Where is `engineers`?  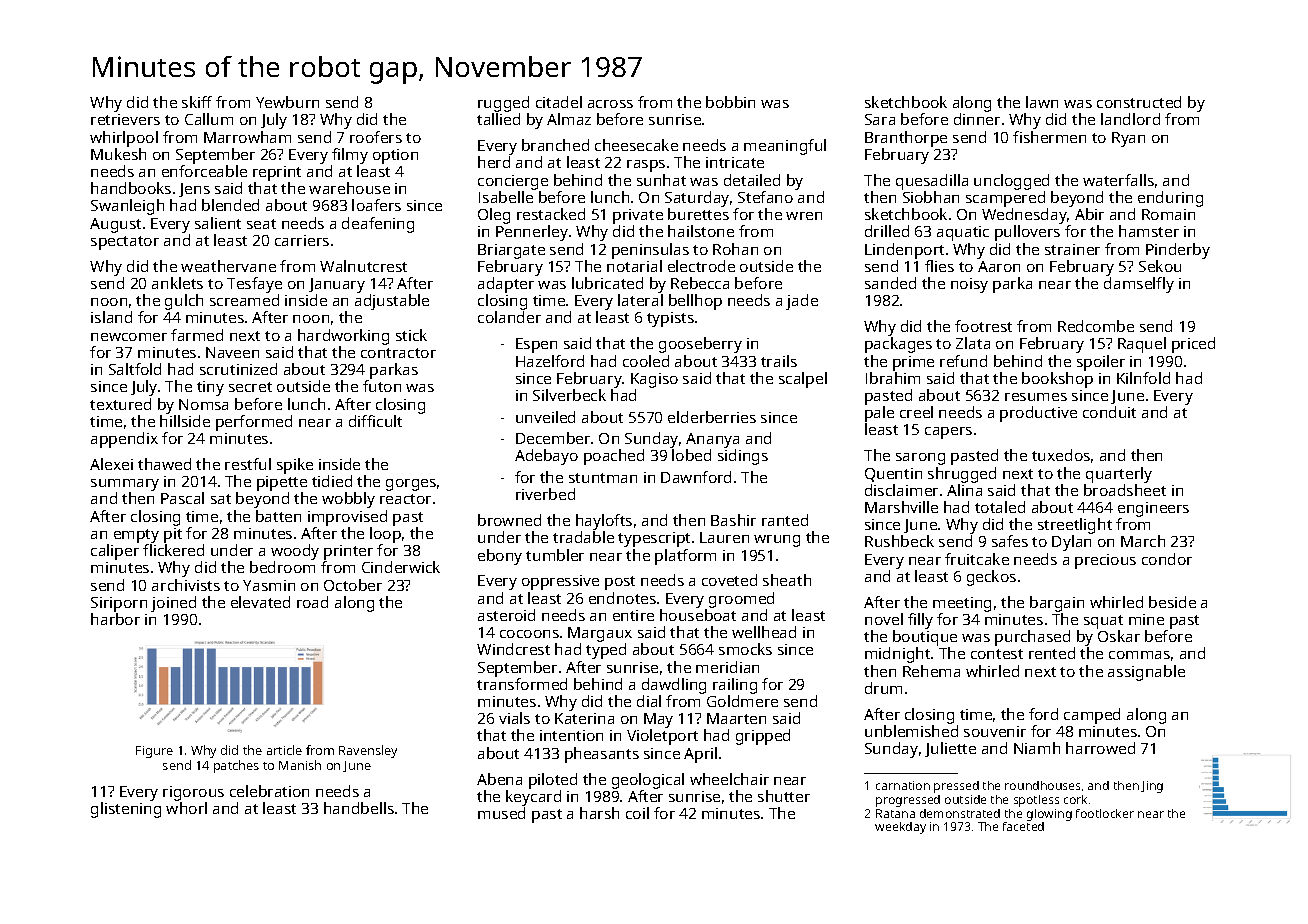 engineers is located at coordinates (1153, 509).
